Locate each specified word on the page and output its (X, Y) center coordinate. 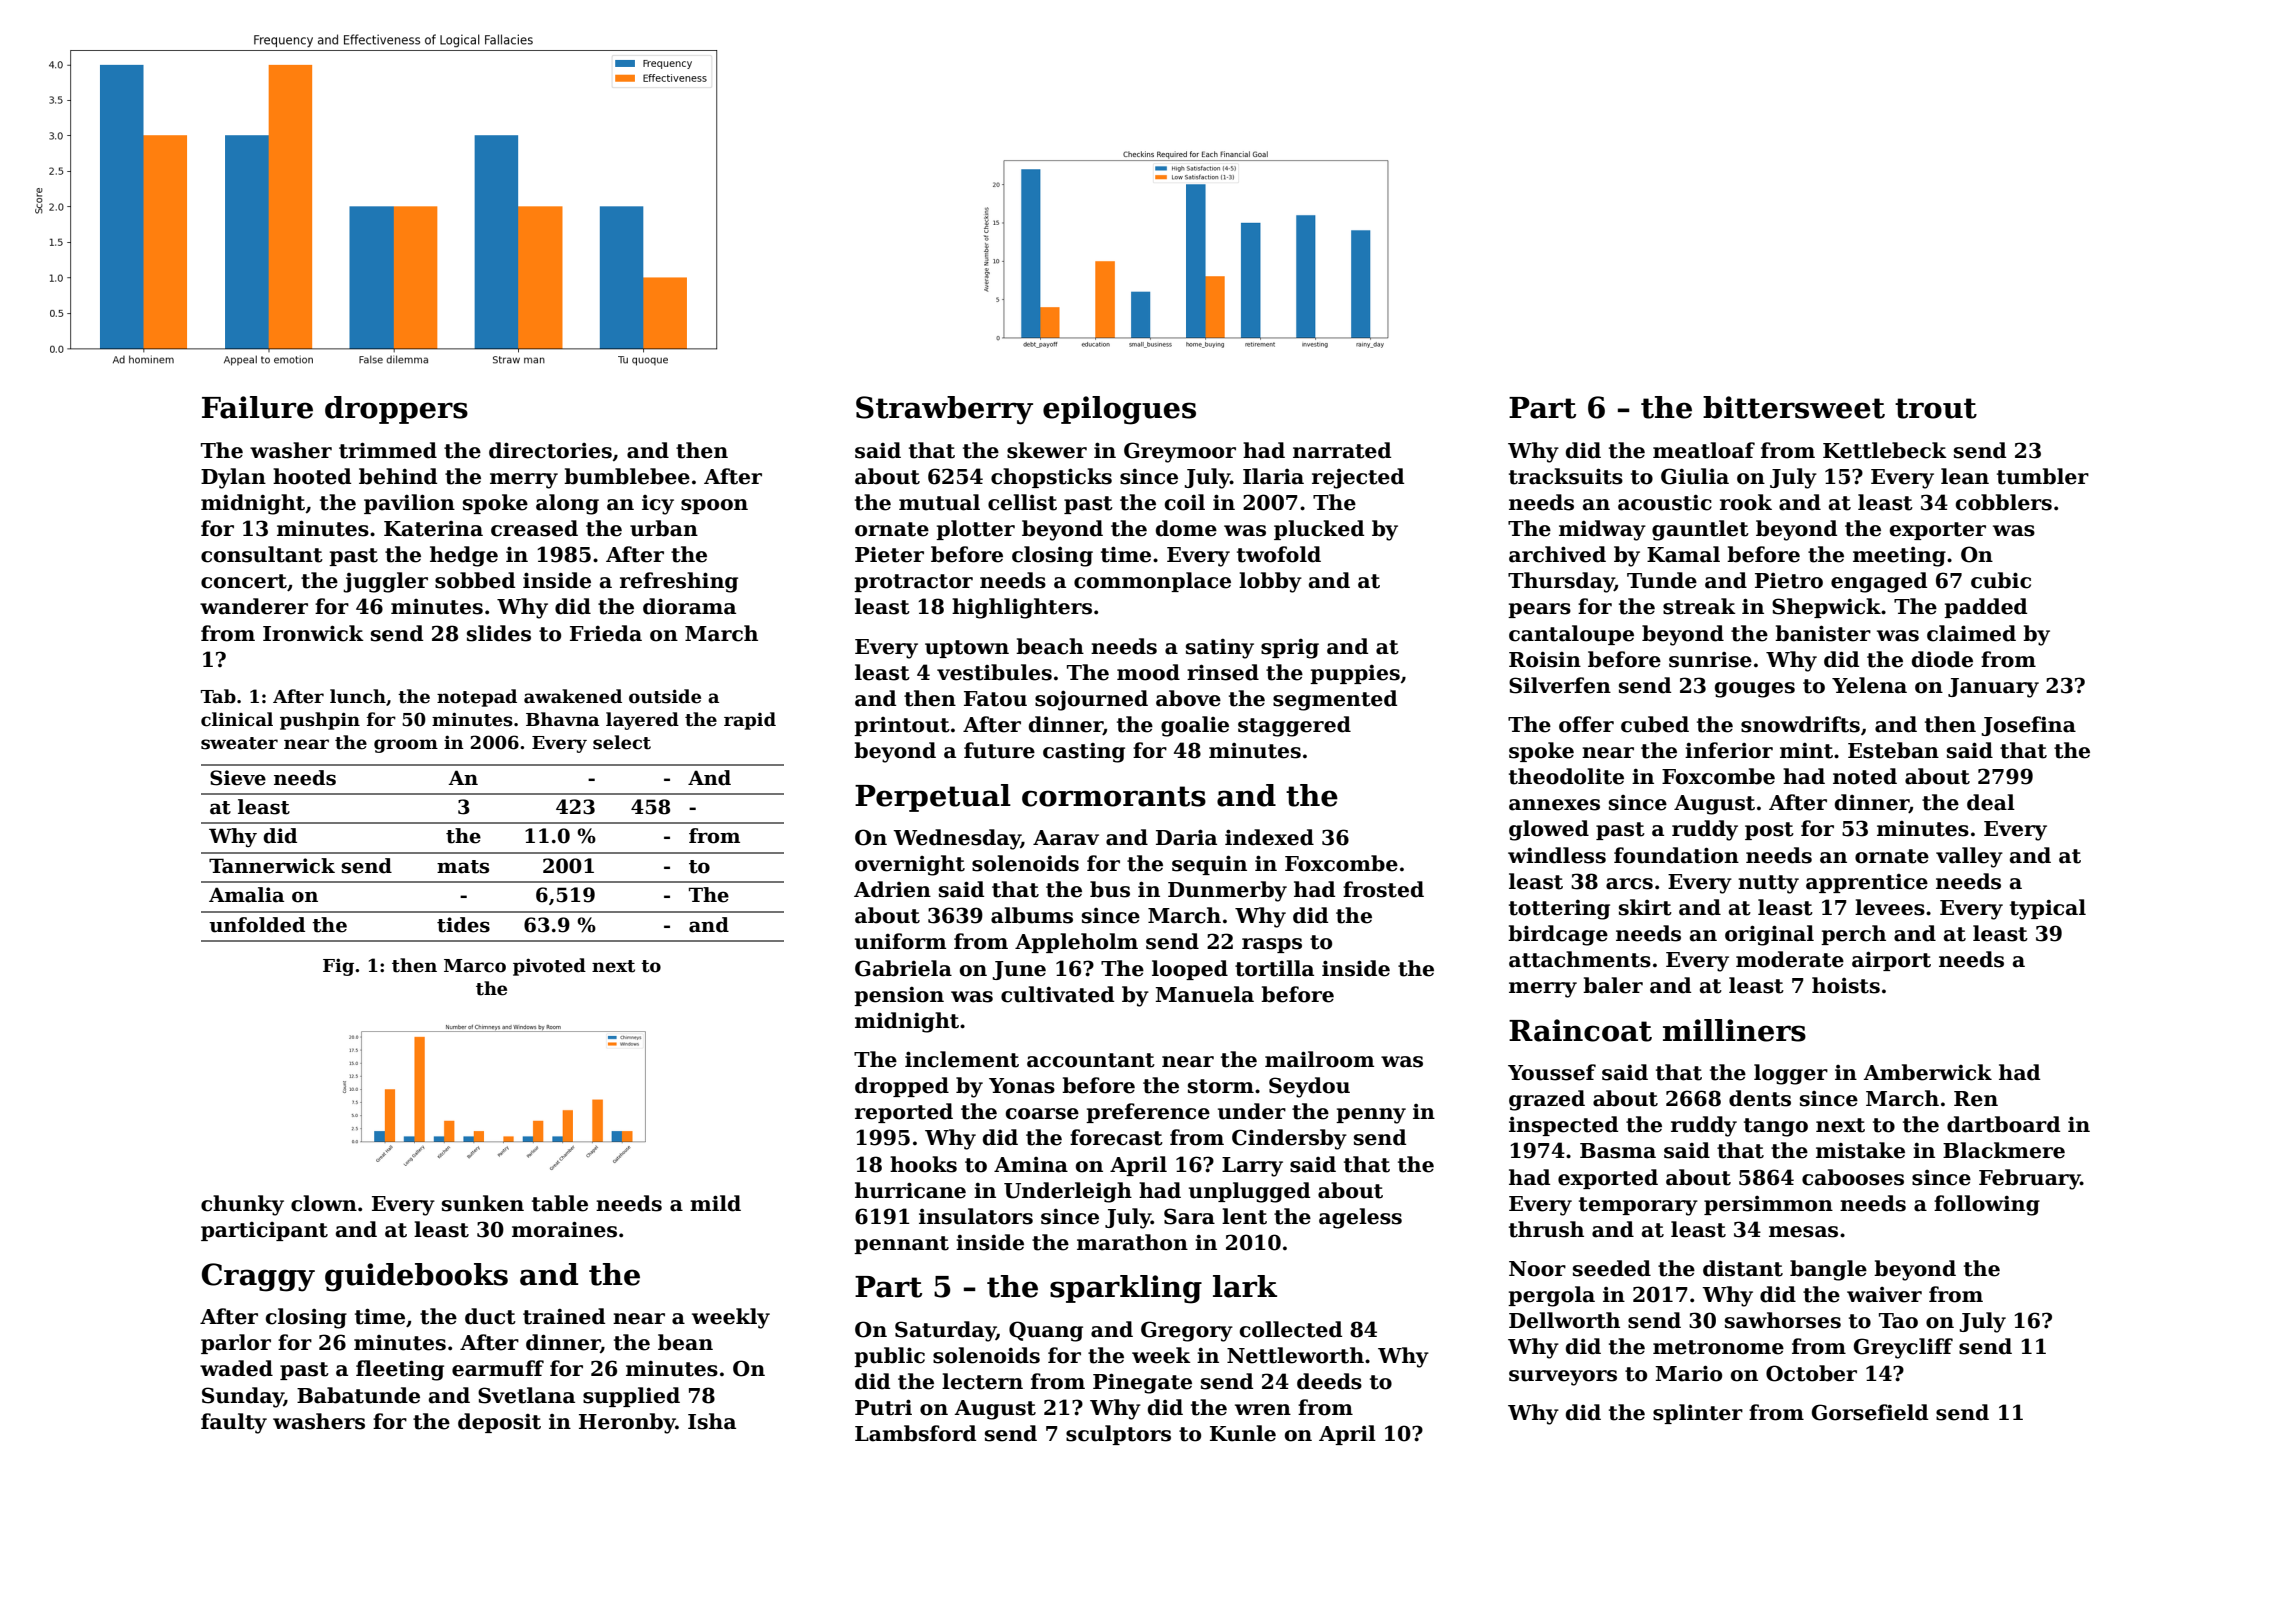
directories (550, 450)
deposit (499, 1423)
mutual (939, 502)
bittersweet (1794, 407)
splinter (1698, 1414)
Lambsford (915, 1433)
